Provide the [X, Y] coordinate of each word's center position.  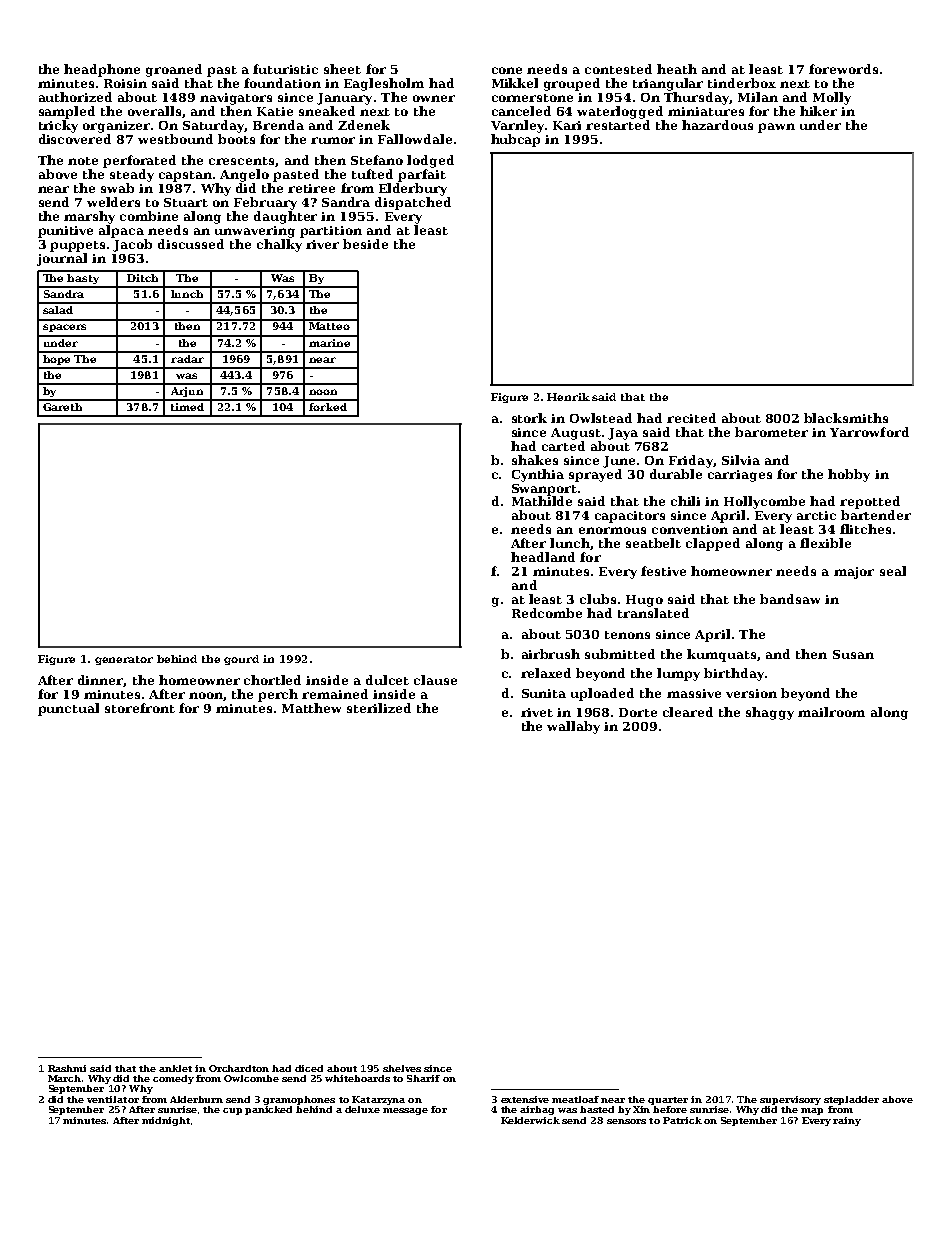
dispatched [413, 203]
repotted [870, 502]
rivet [537, 712]
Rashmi [67, 1068]
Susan [853, 654]
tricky [58, 126]
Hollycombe [764, 502]
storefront [140, 708]
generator [124, 660]
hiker [818, 111]
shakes [535, 460]
